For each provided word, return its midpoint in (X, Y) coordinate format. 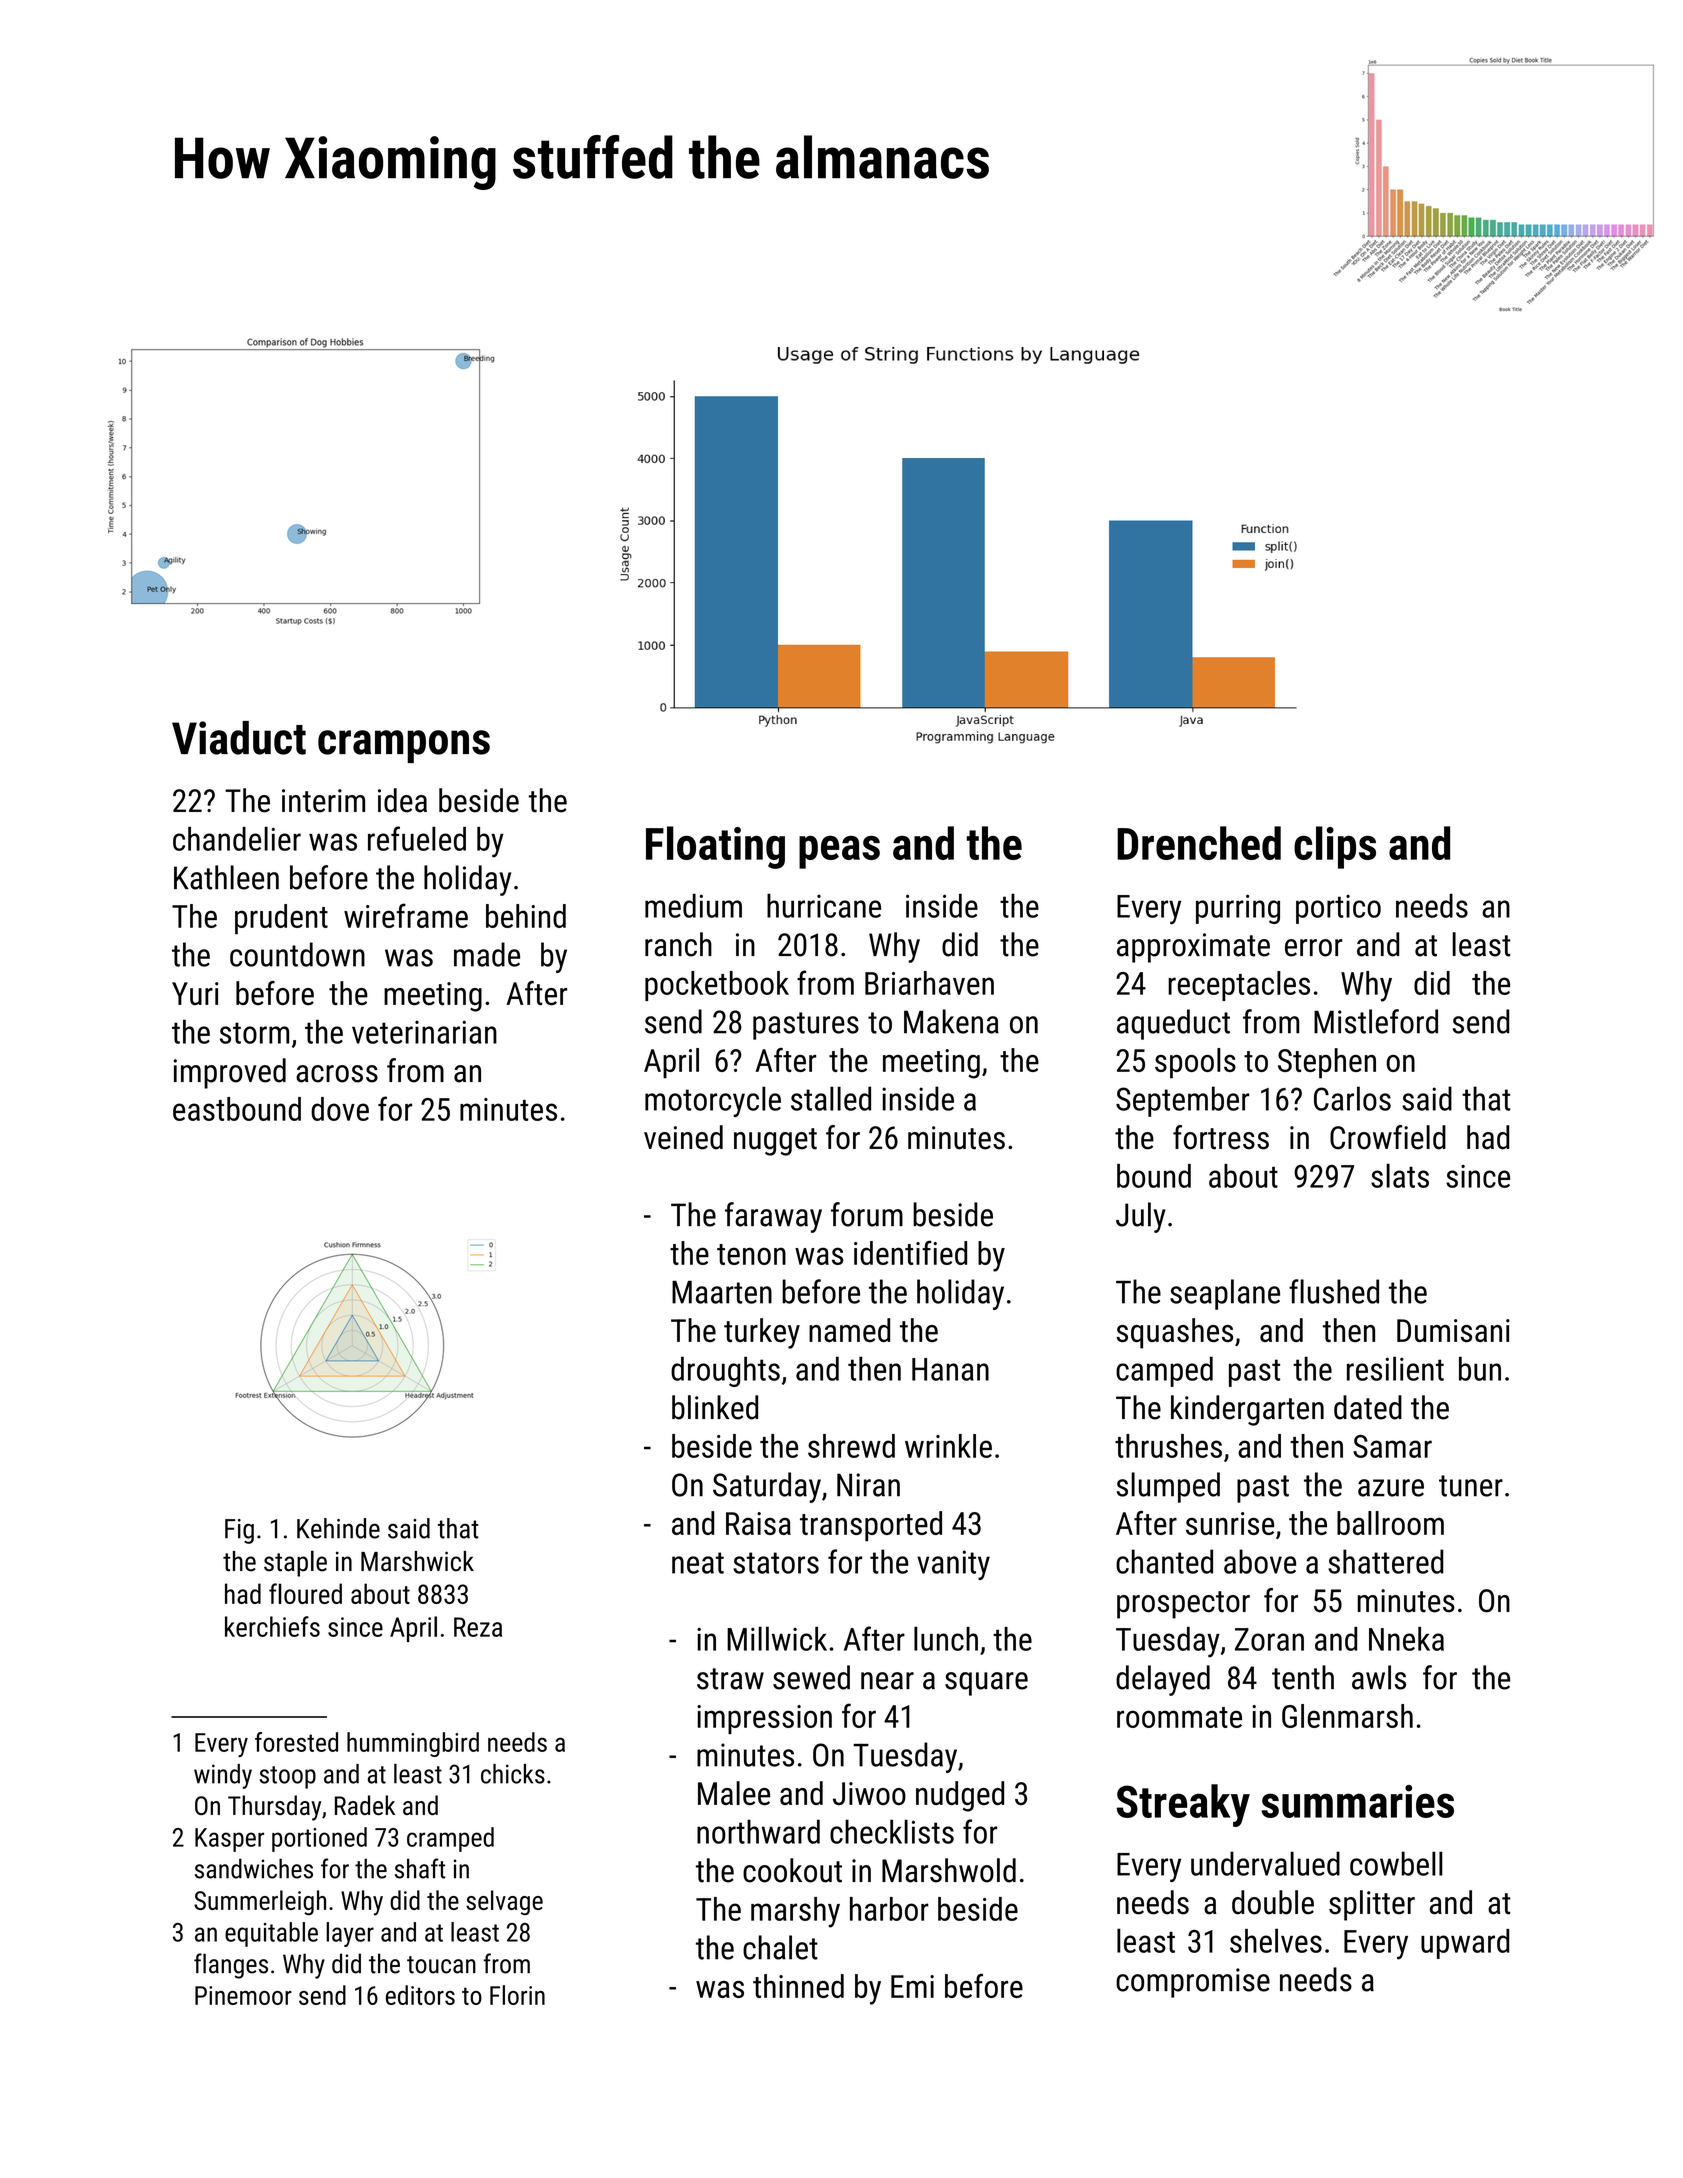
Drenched (1199, 843)
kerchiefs (272, 1626)
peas (839, 852)
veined (683, 1137)
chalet (780, 1947)
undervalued (1265, 1863)
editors (420, 1995)
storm (254, 1033)
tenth (1303, 1677)
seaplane (1225, 1294)
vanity (953, 1565)
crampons (404, 746)
